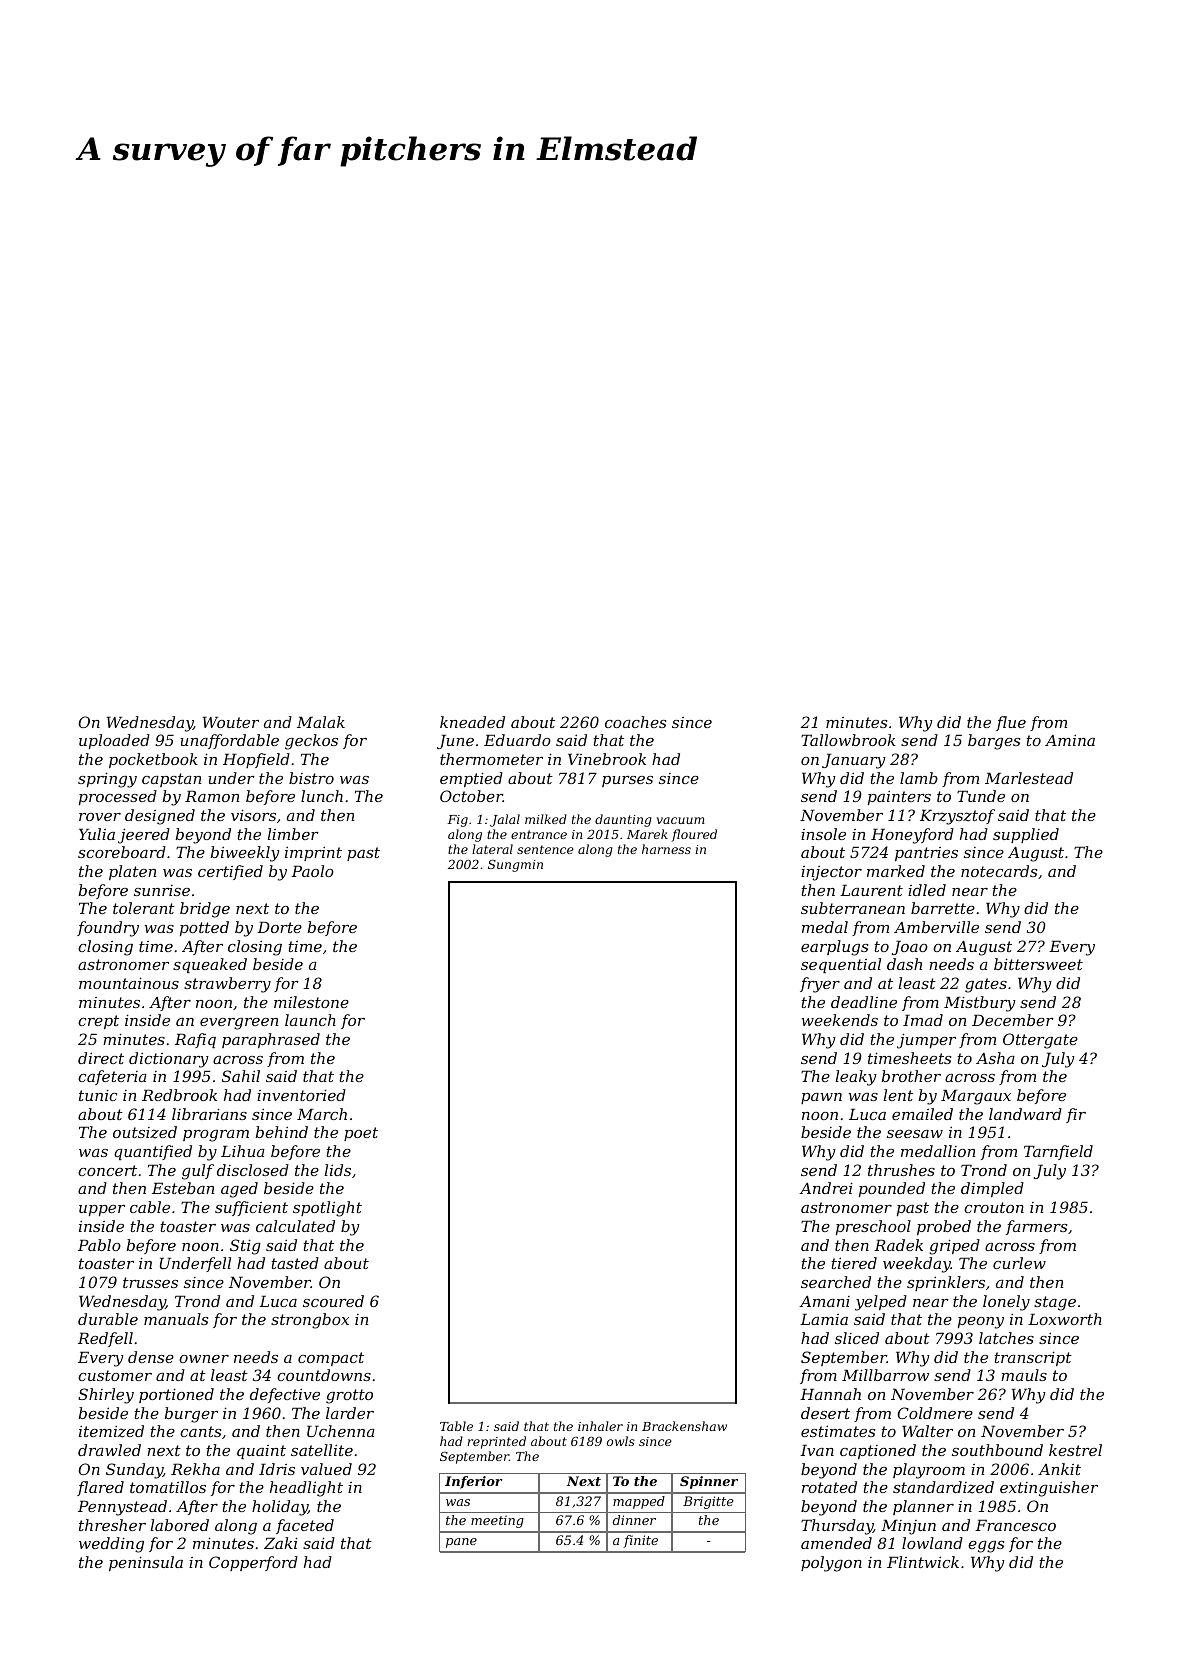 Image resolution: width=1185 pixels, height=1677 pixels. What do you see at coordinates (361, 1134) in the screenshot?
I see `poet` at bounding box center [361, 1134].
